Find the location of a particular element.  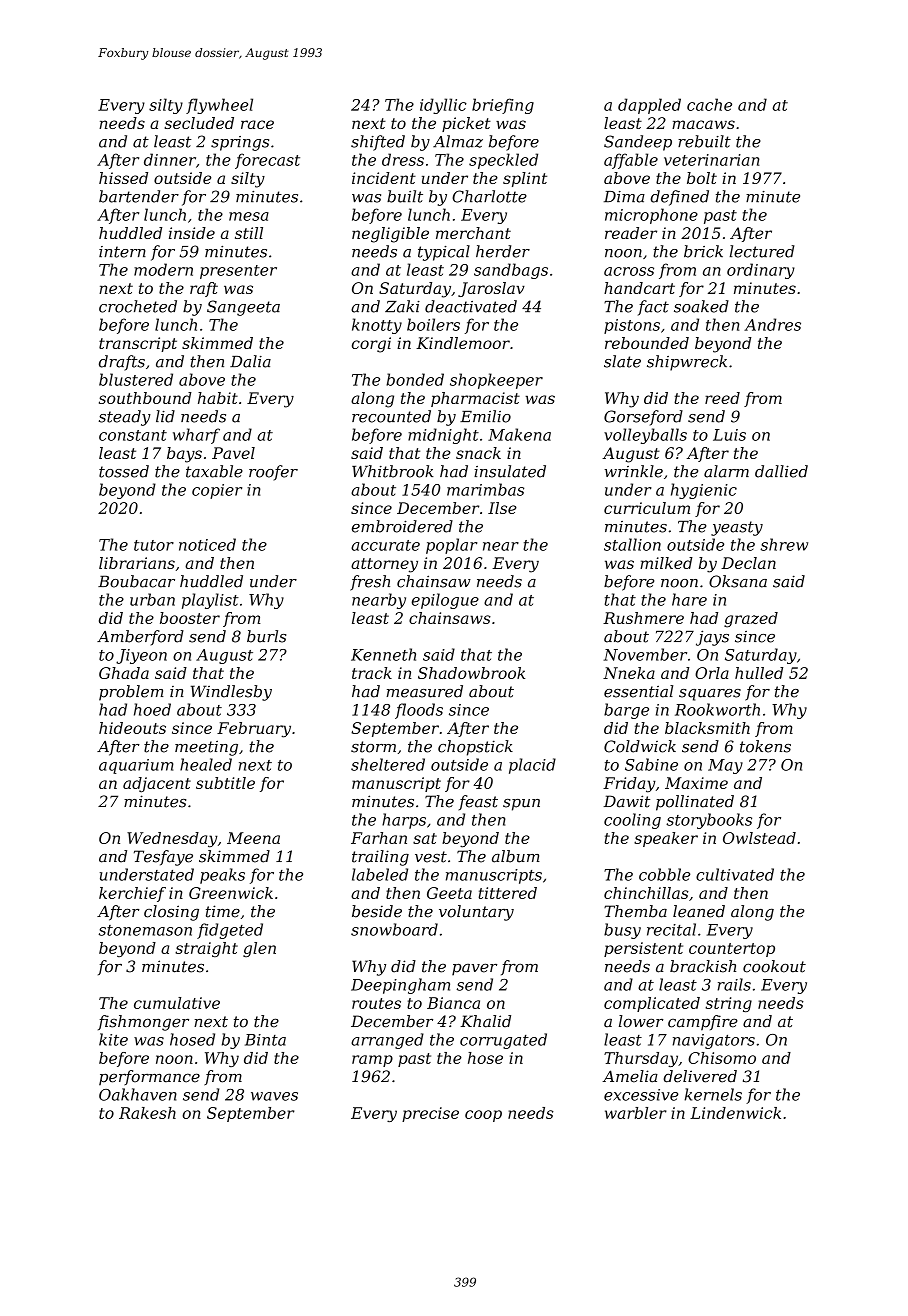

Themba is located at coordinates (635, 911).
